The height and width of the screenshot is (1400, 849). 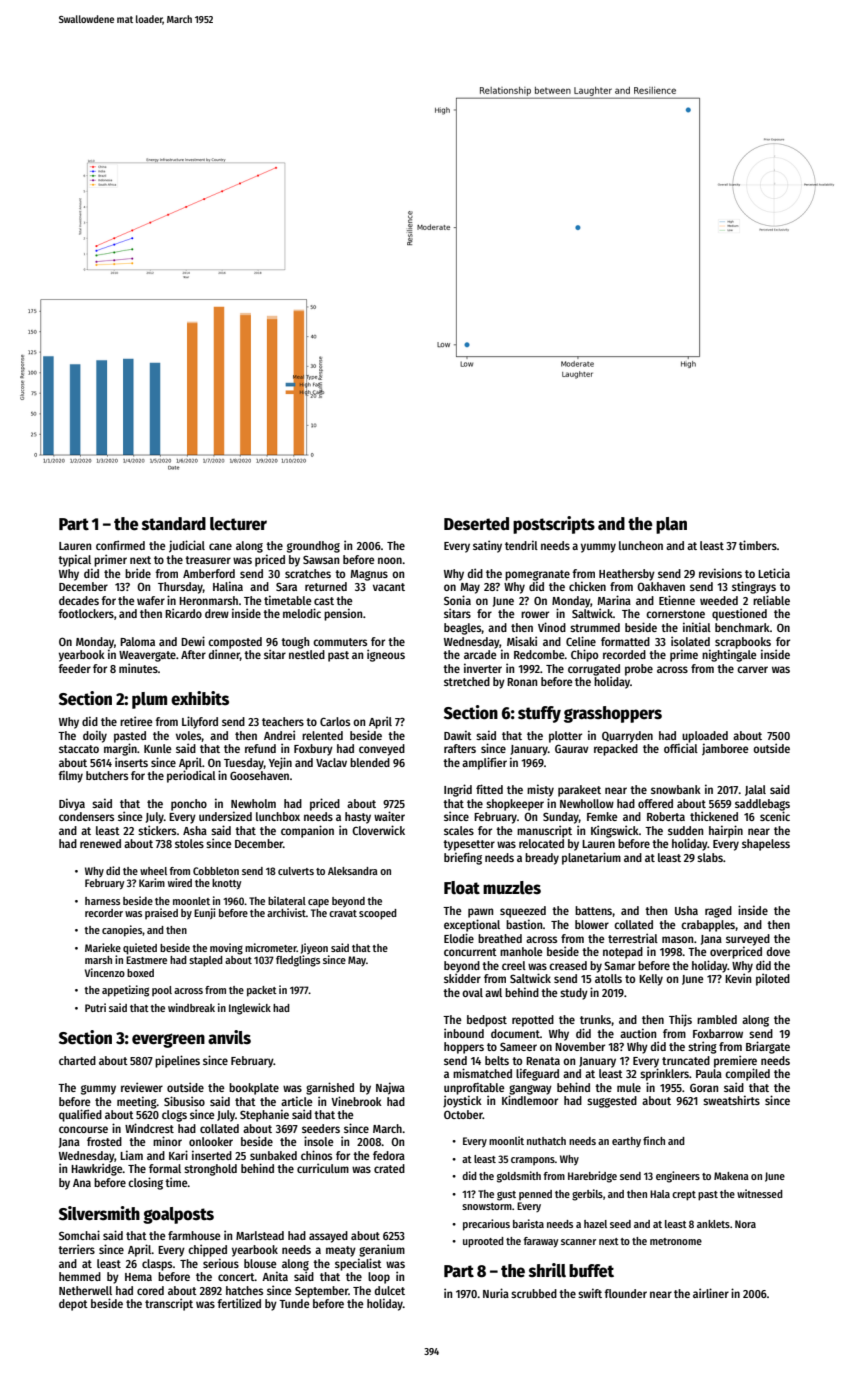 I want to click on standard, so click(x=174, y=524).
